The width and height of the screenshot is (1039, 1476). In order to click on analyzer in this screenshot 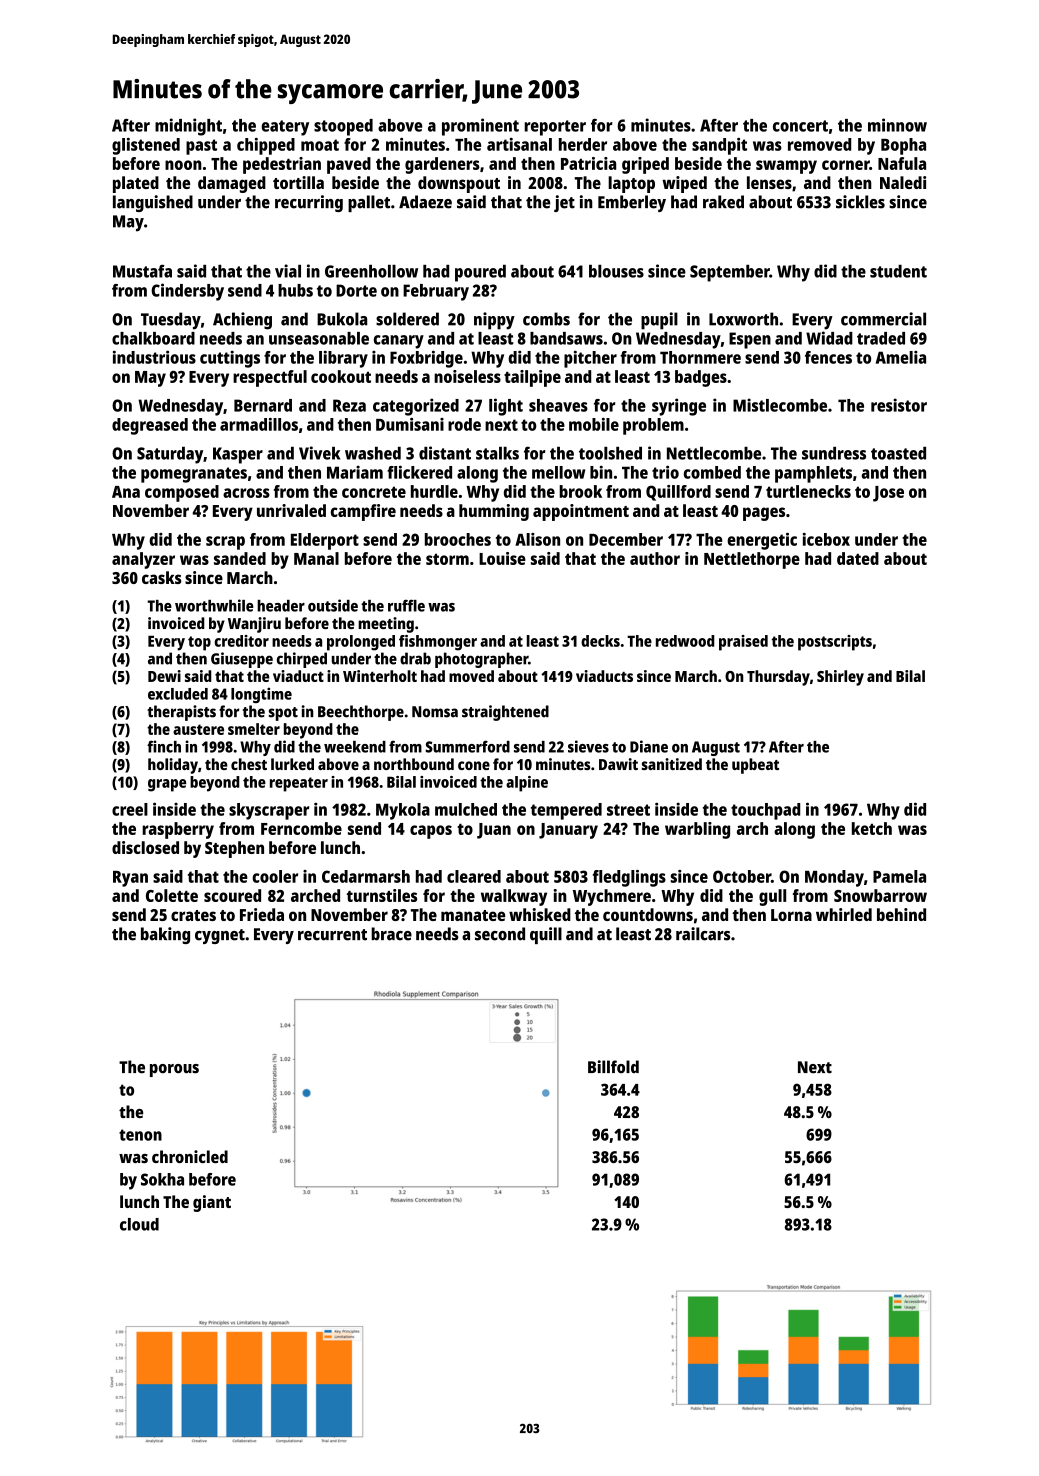, I will do `click(143, 560)`.
